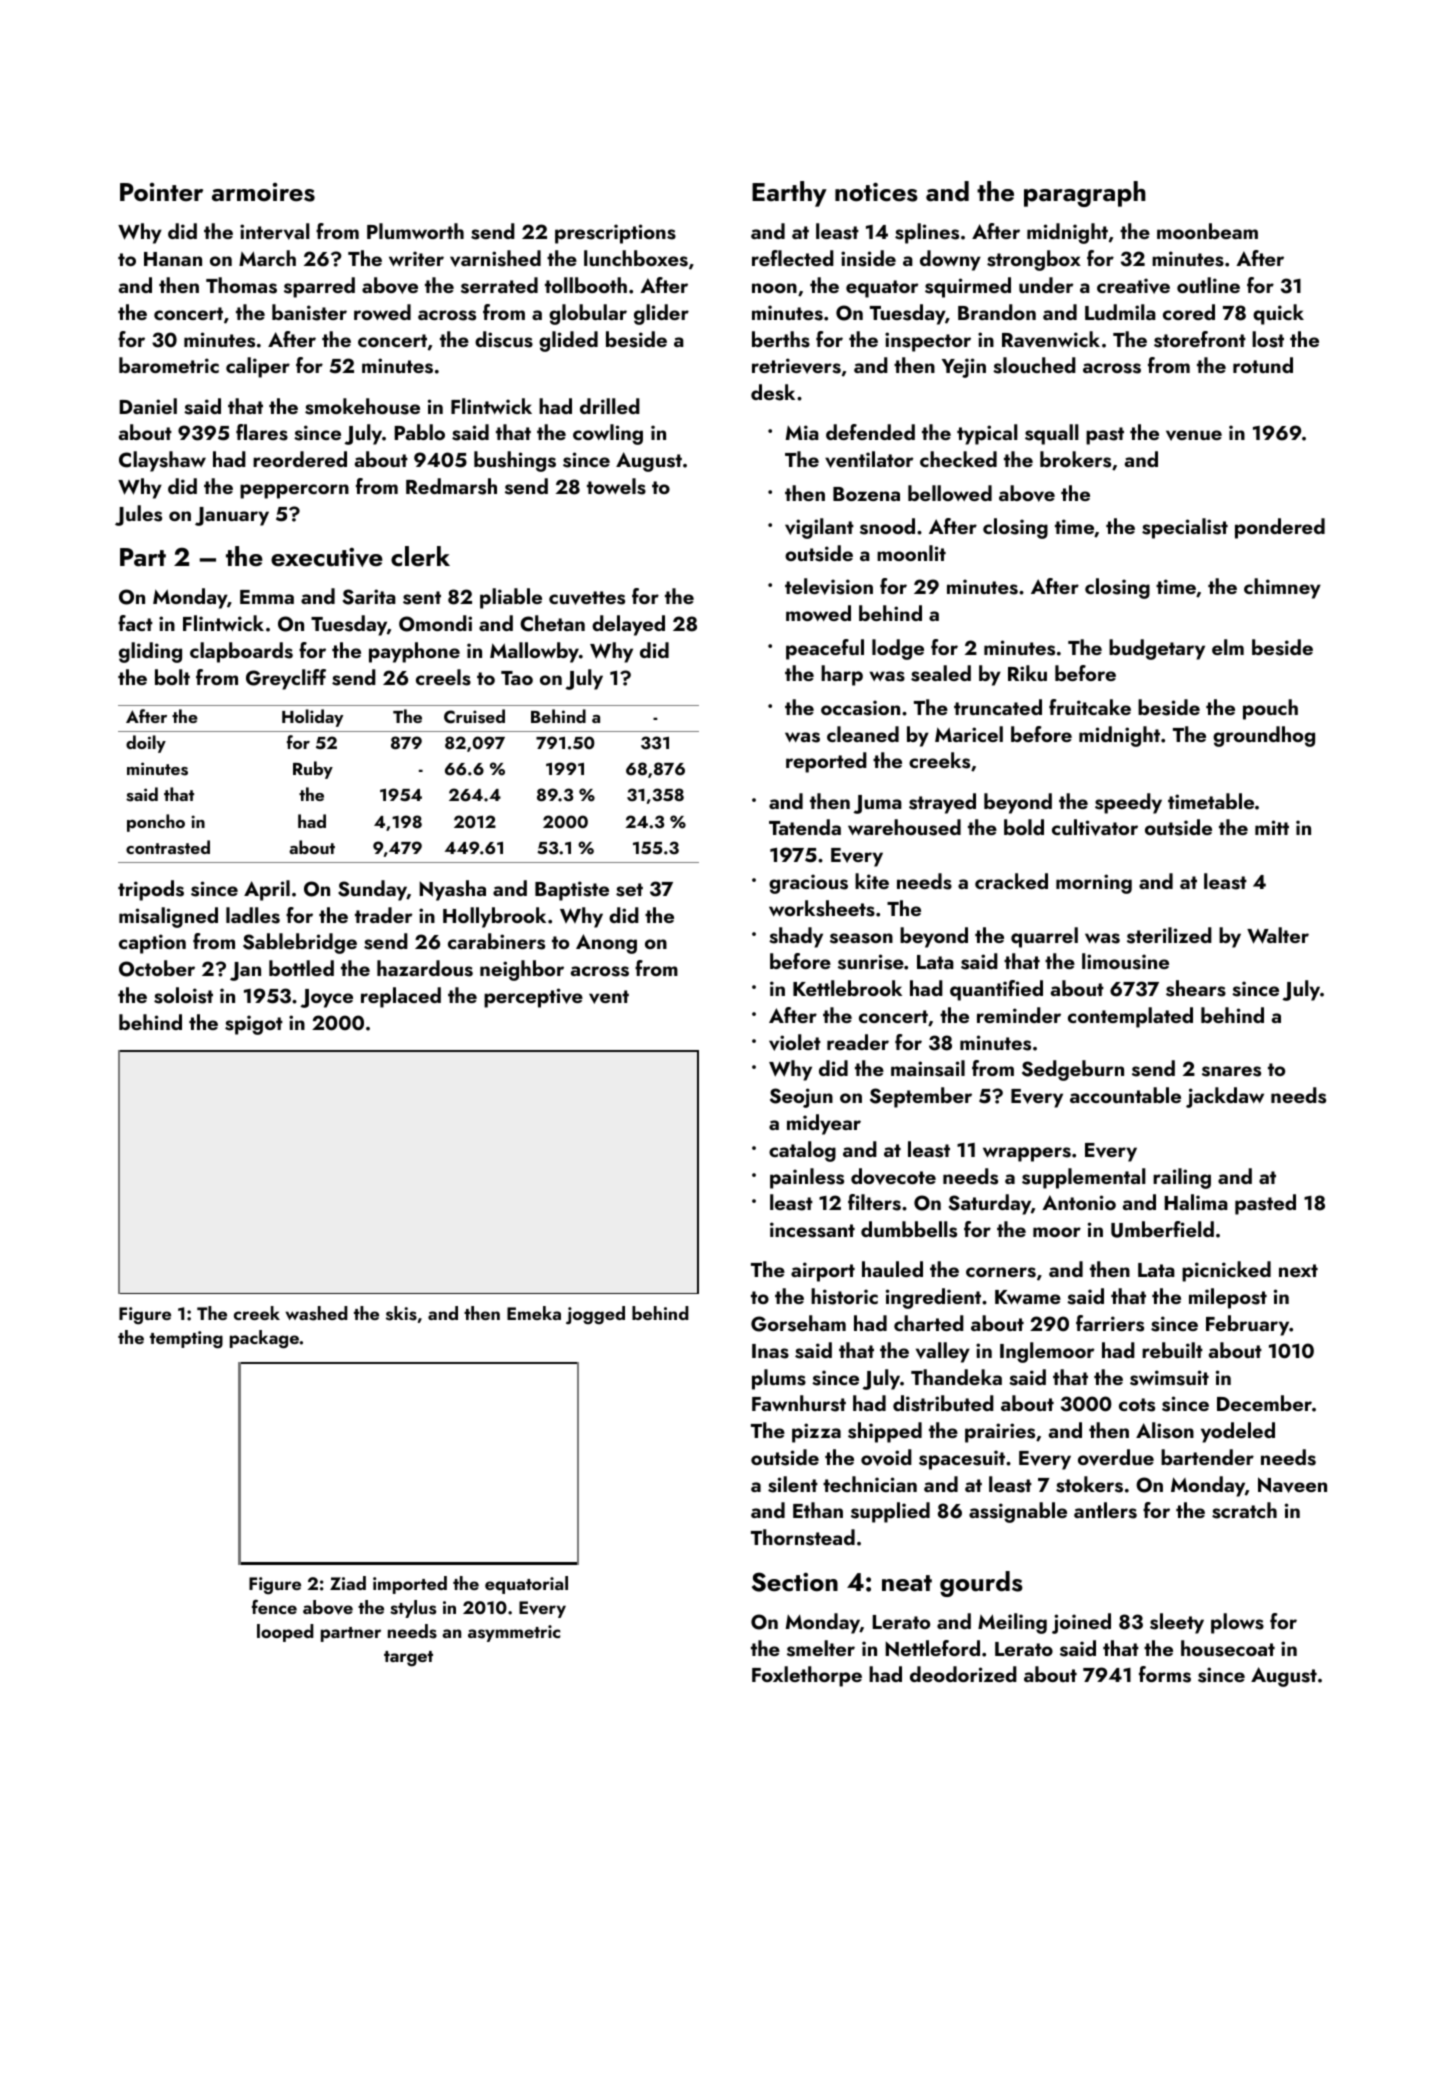 The image size is (1450, 2100). I want to click on elm, so click(1228, 647).
